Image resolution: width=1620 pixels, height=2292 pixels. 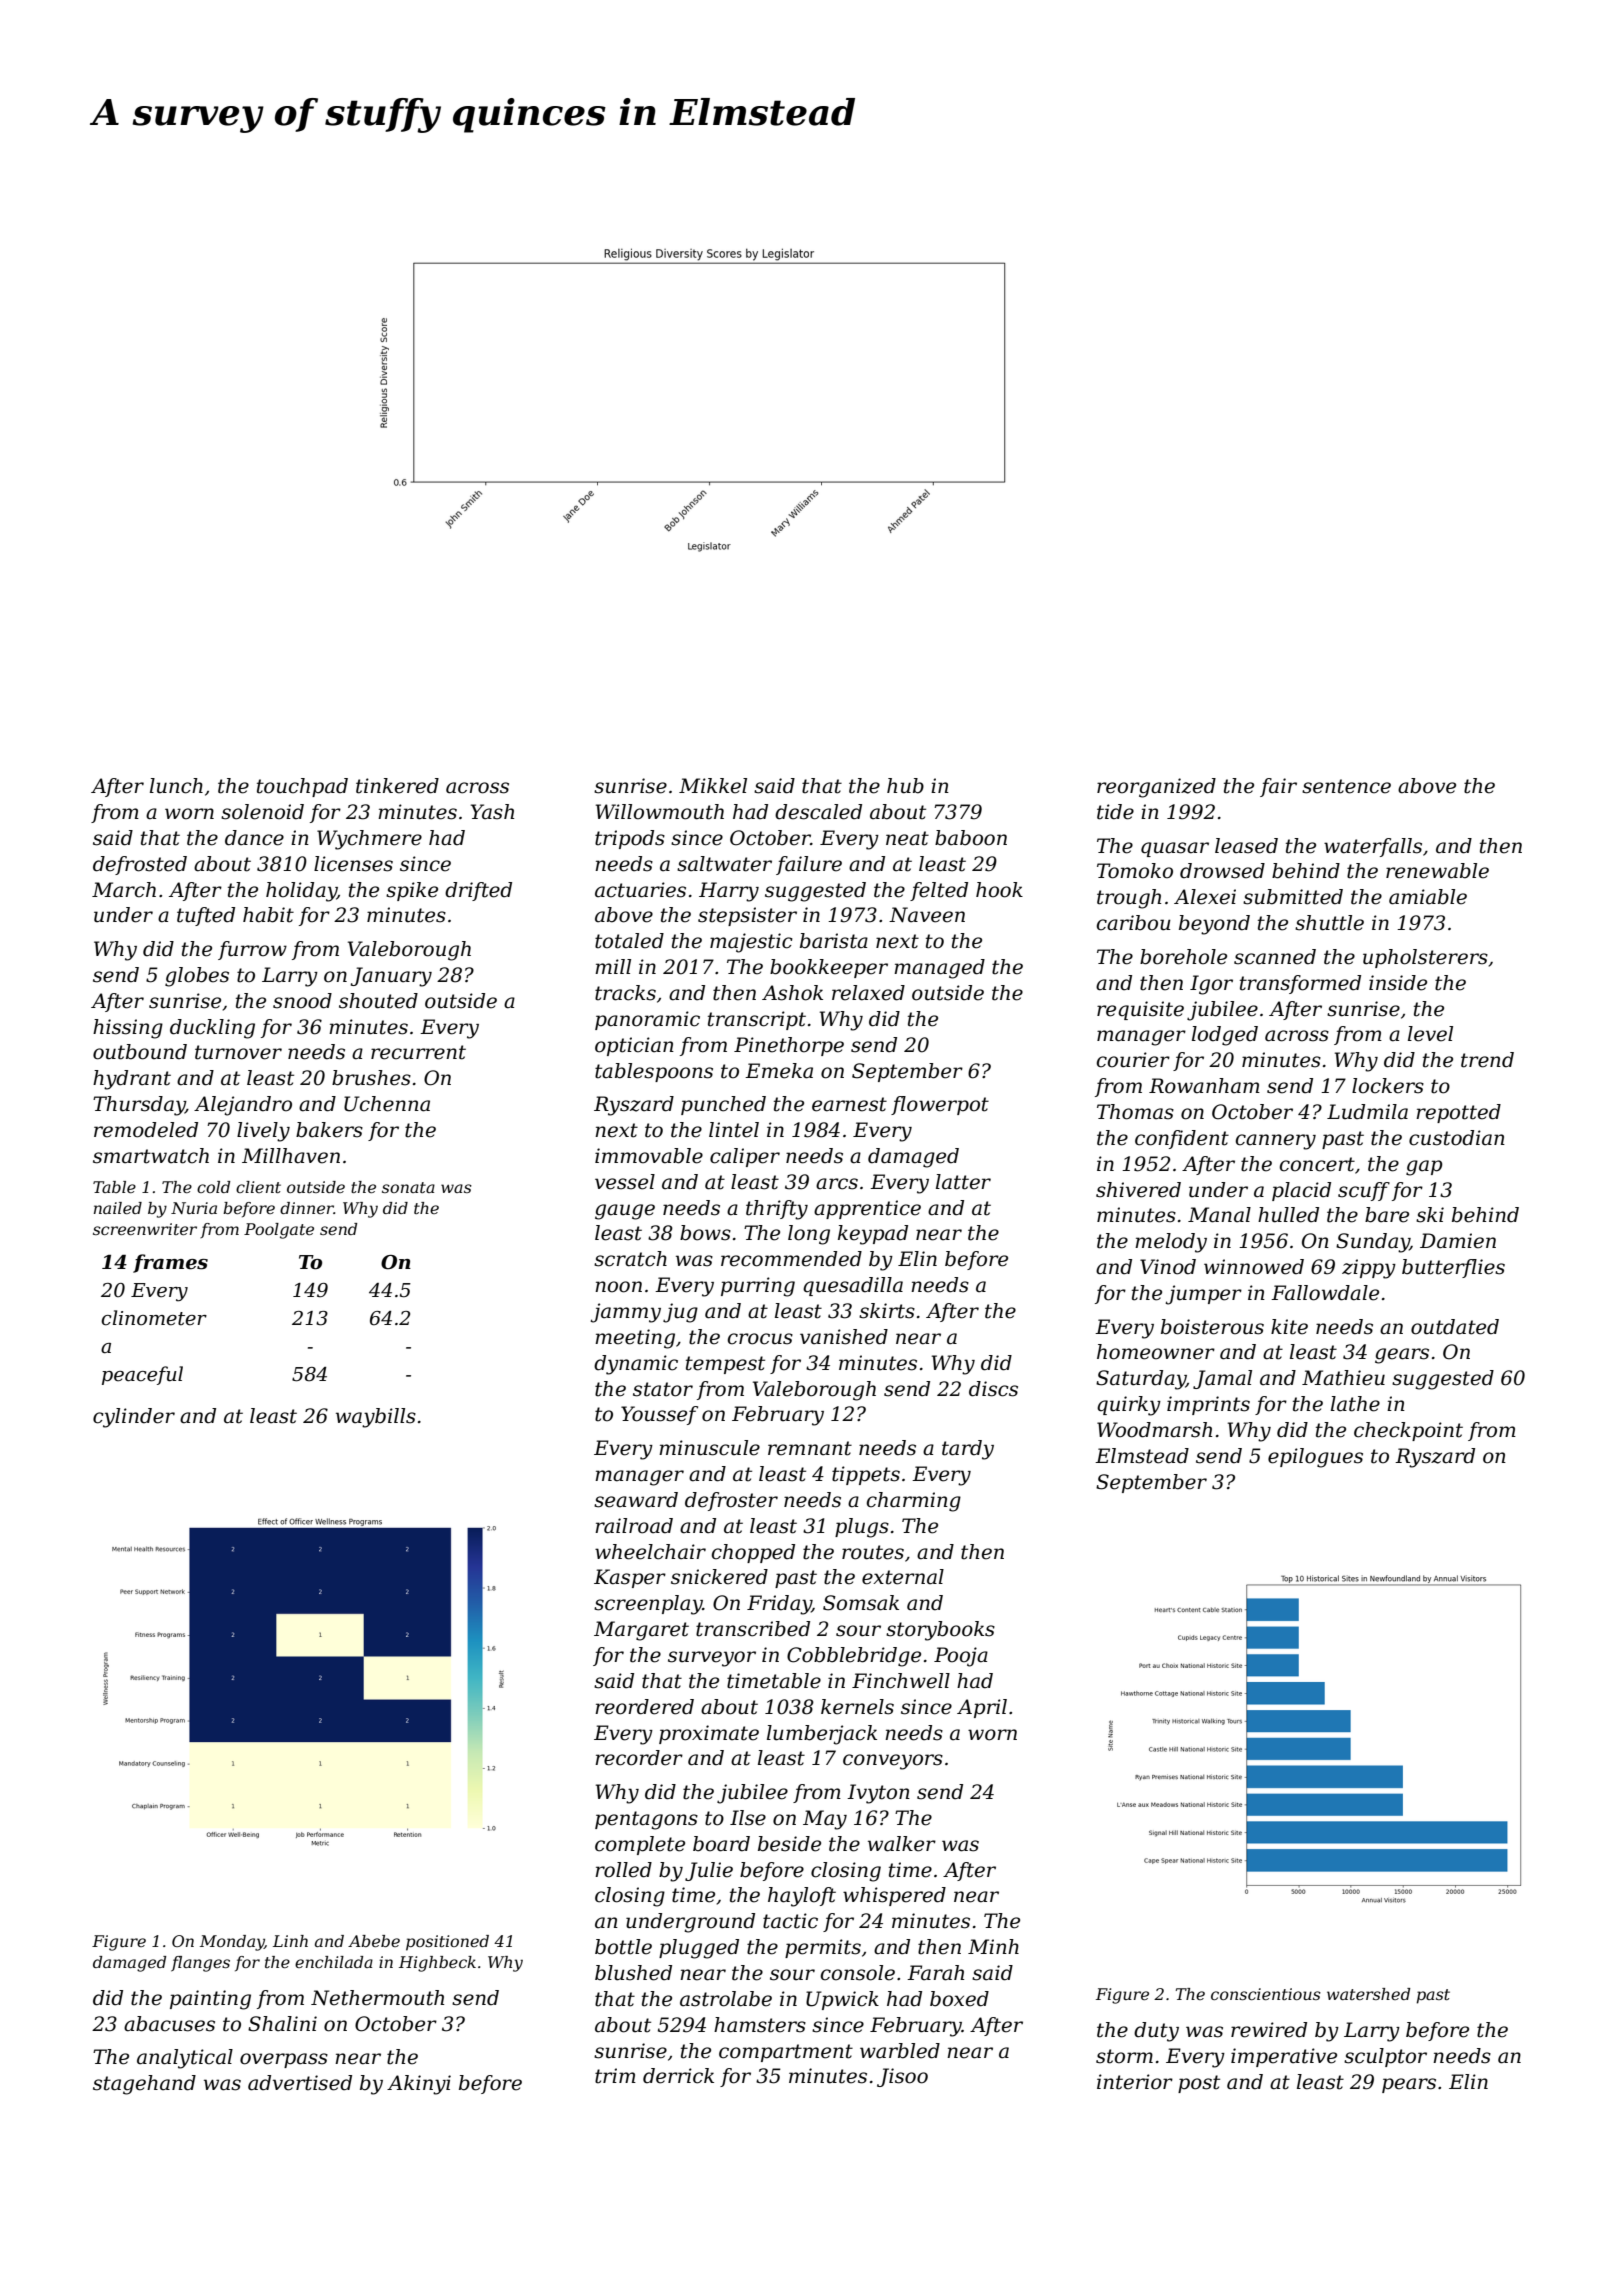 What do you see at coordinates (378, 1001) in the screenshot?
I see `shouted` at bounding box center [378, 1001].
